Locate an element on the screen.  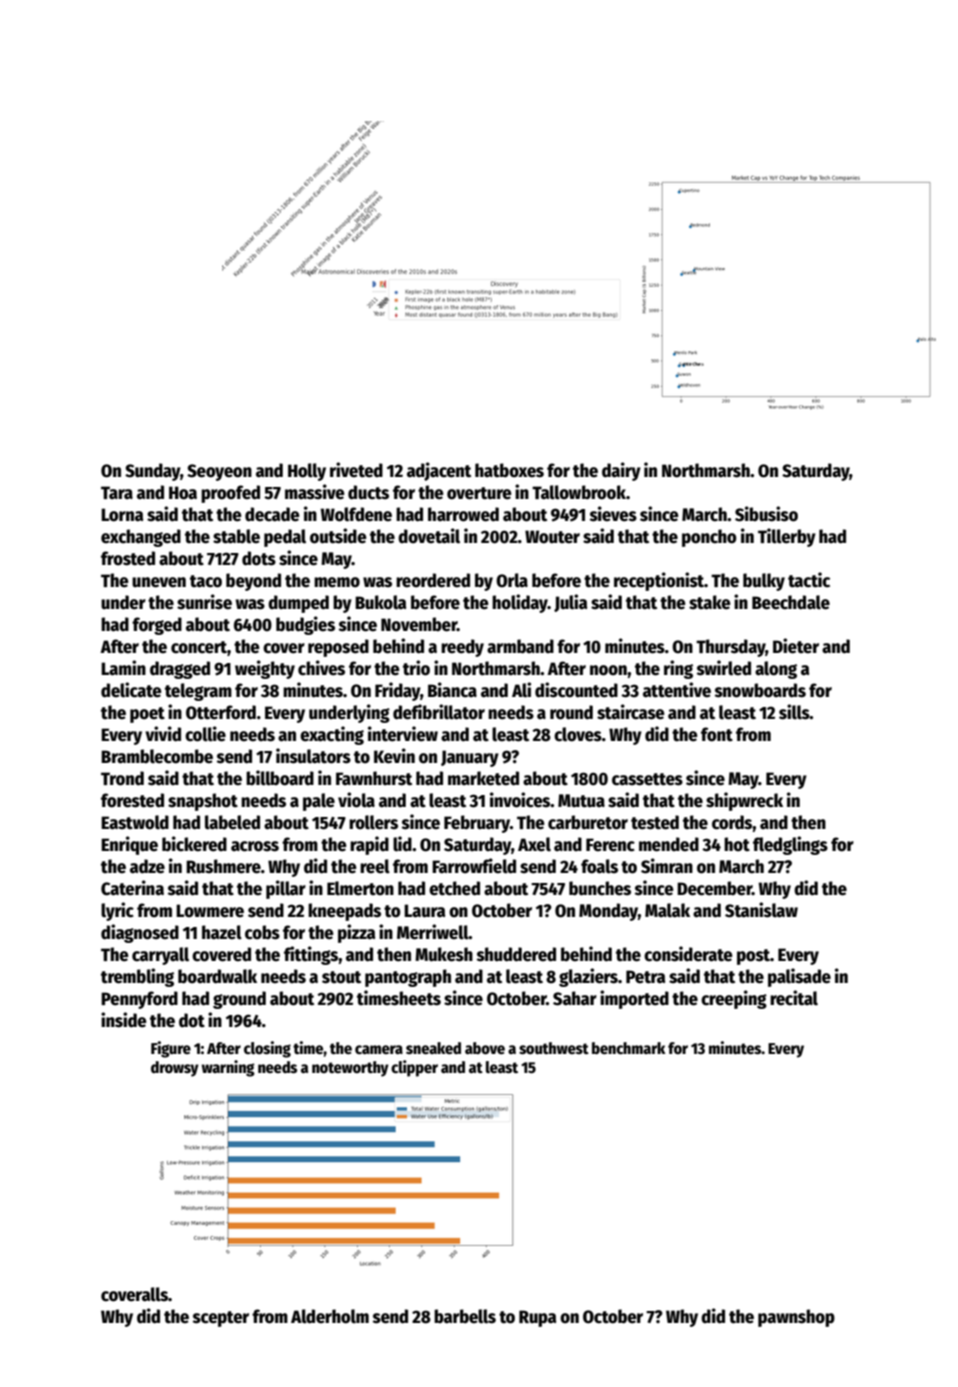
Sibusiso is located at coordinates (766, 514).
